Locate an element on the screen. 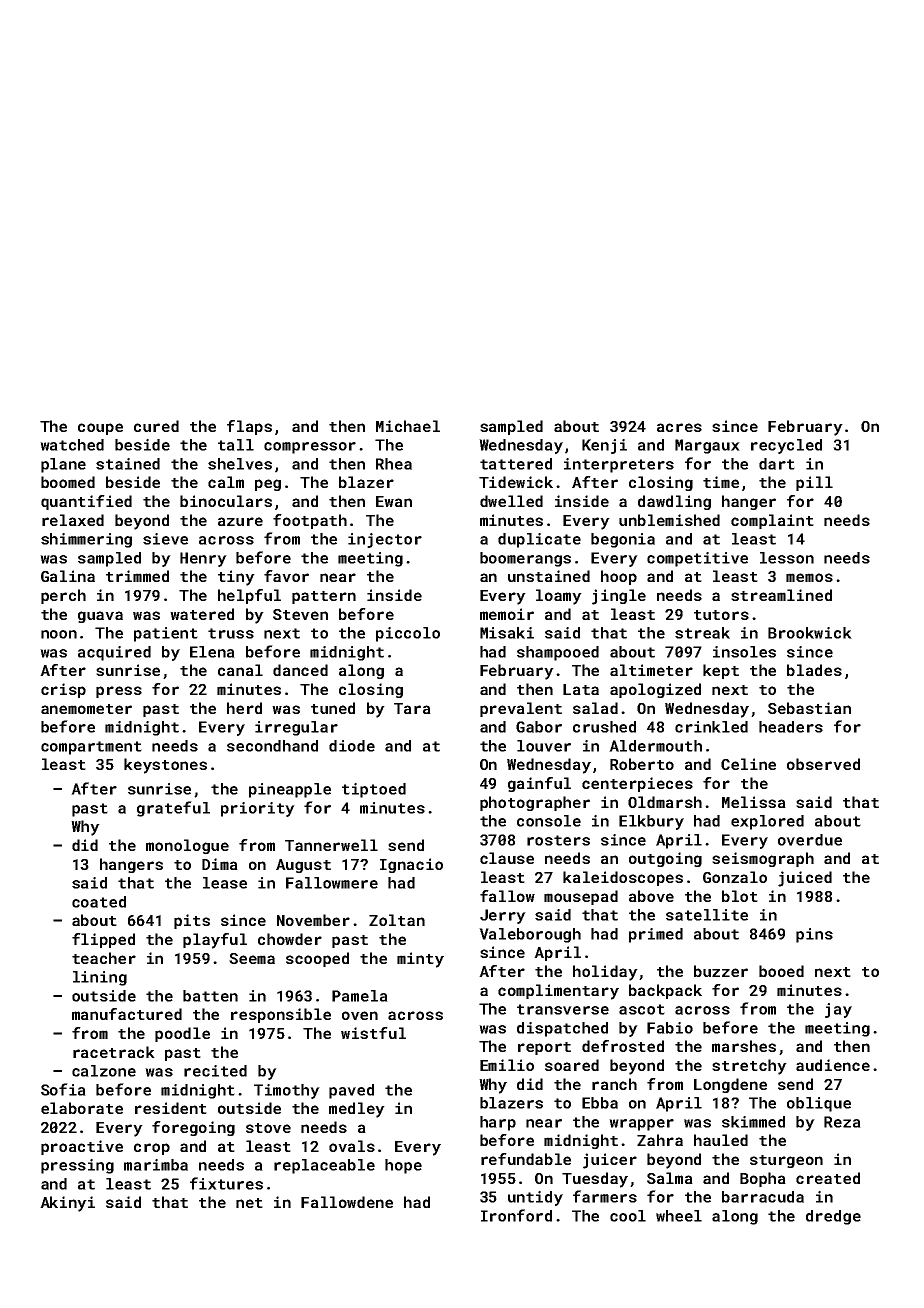 The height and width of the screenshot is (1308, 924). insoles is located at coordinates (744, 652).
